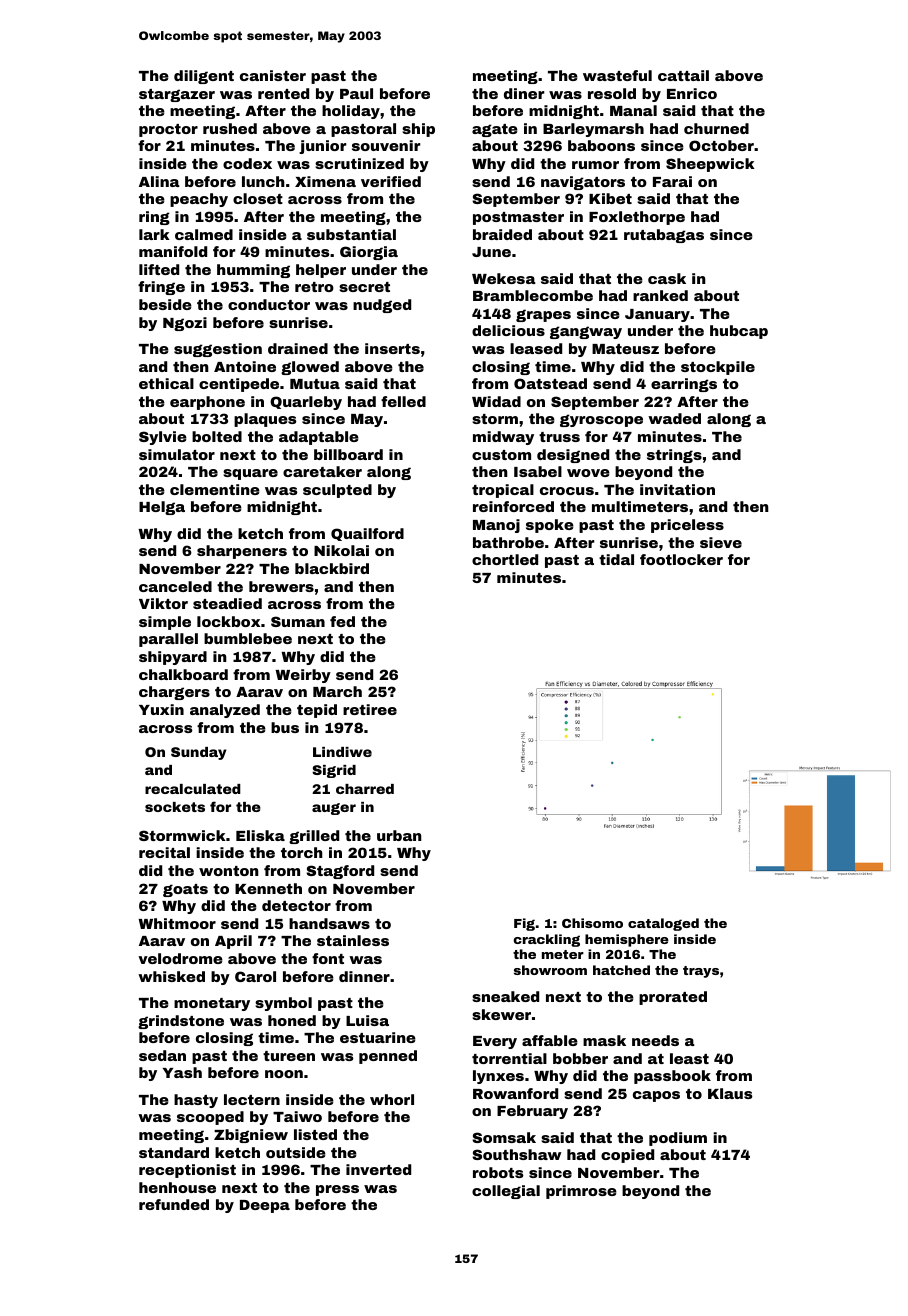 The height and width of the screenshot is (1316, 908). Describe the element at coordinates (403, 401) in the screenshot. I see `felled` at that location.
